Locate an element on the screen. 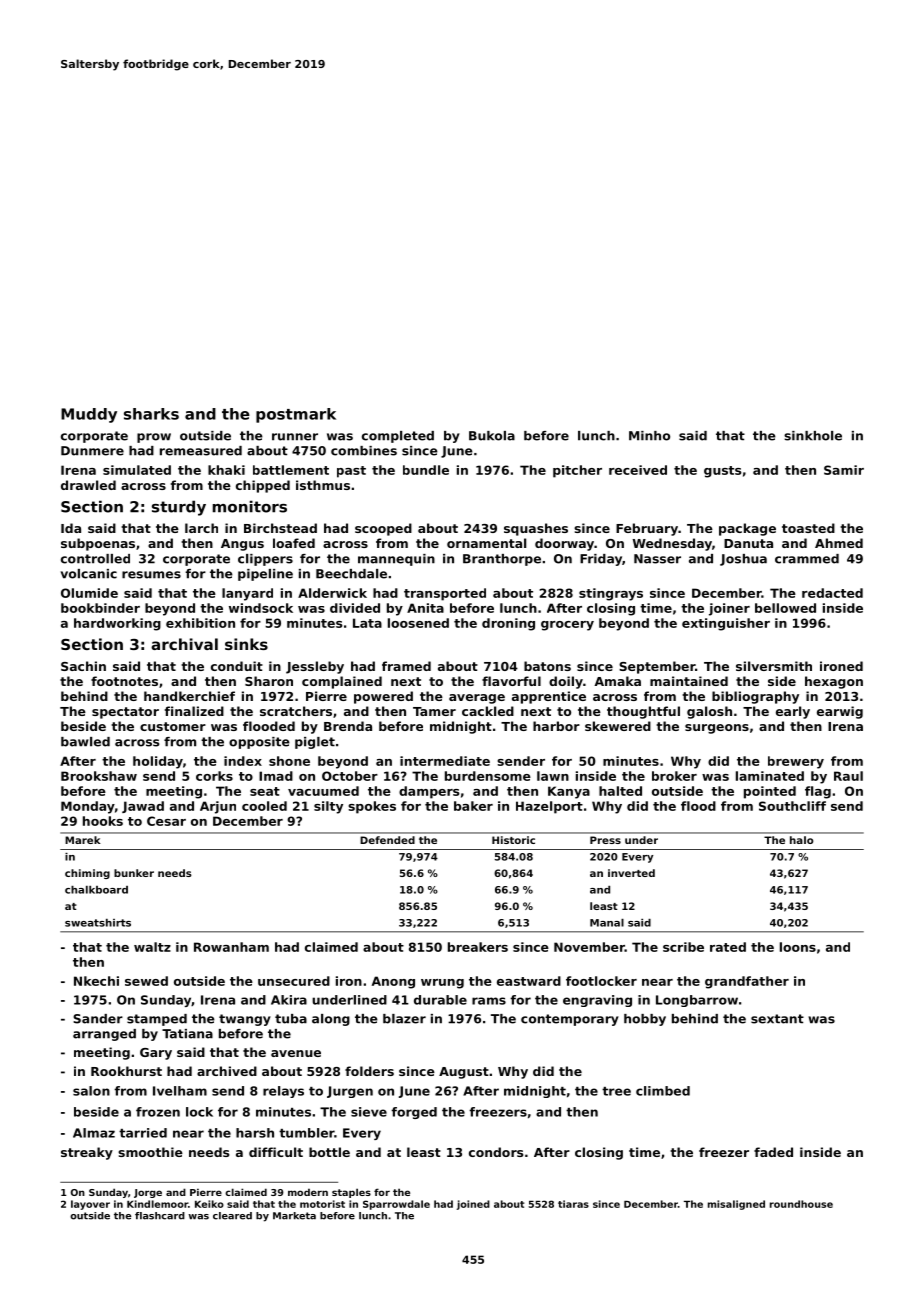 This screenshot has height=1308, width=924. Danuta is located at coordinates (748, 543).
